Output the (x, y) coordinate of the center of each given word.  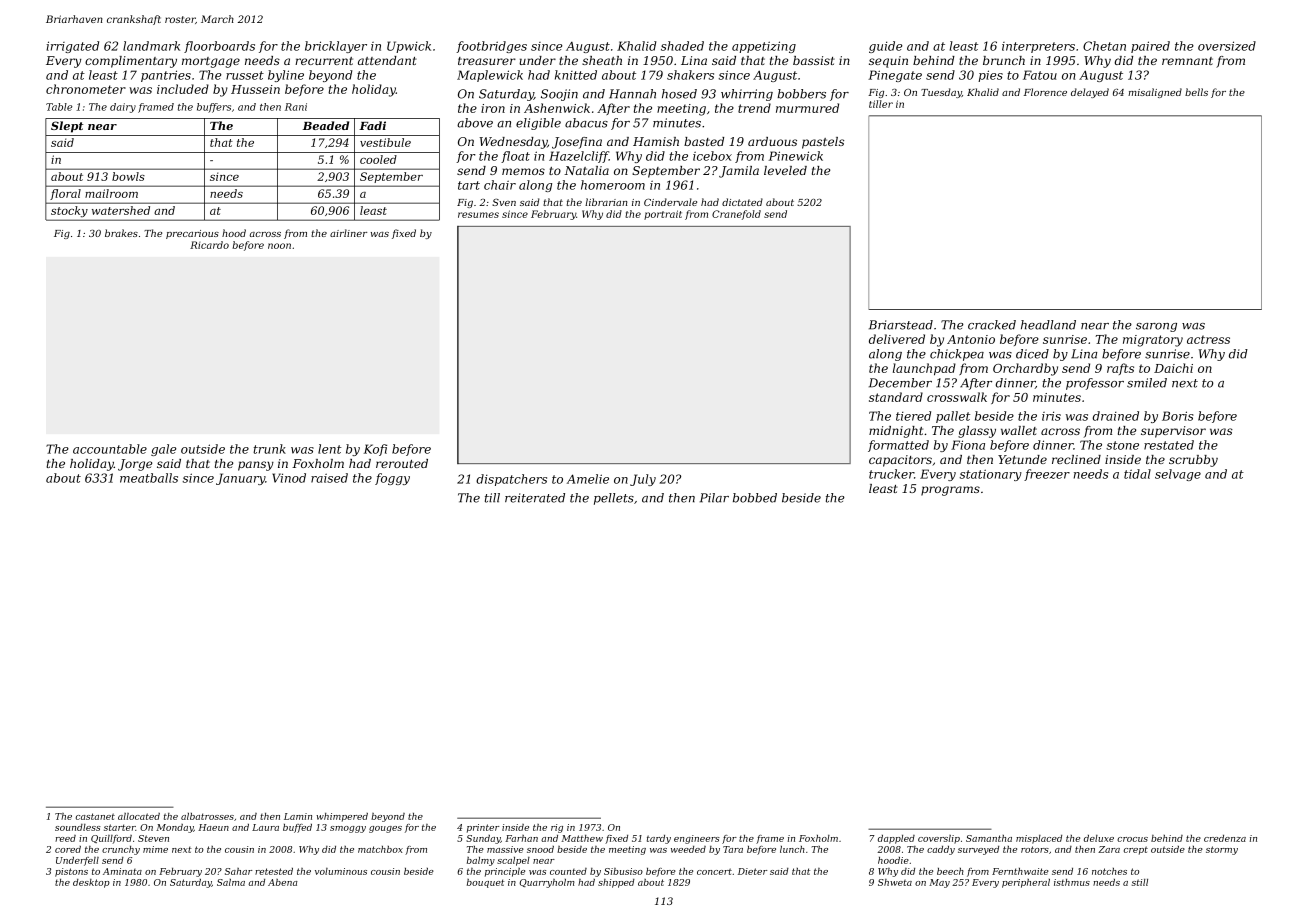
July (643, 480)
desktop (91, 883)
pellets (614, 499)
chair (500, 185)
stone (1122, 445)
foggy (392, 479)
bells (1196, 92)
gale (164, 450)
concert (714, 871)
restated (1169, 445)
